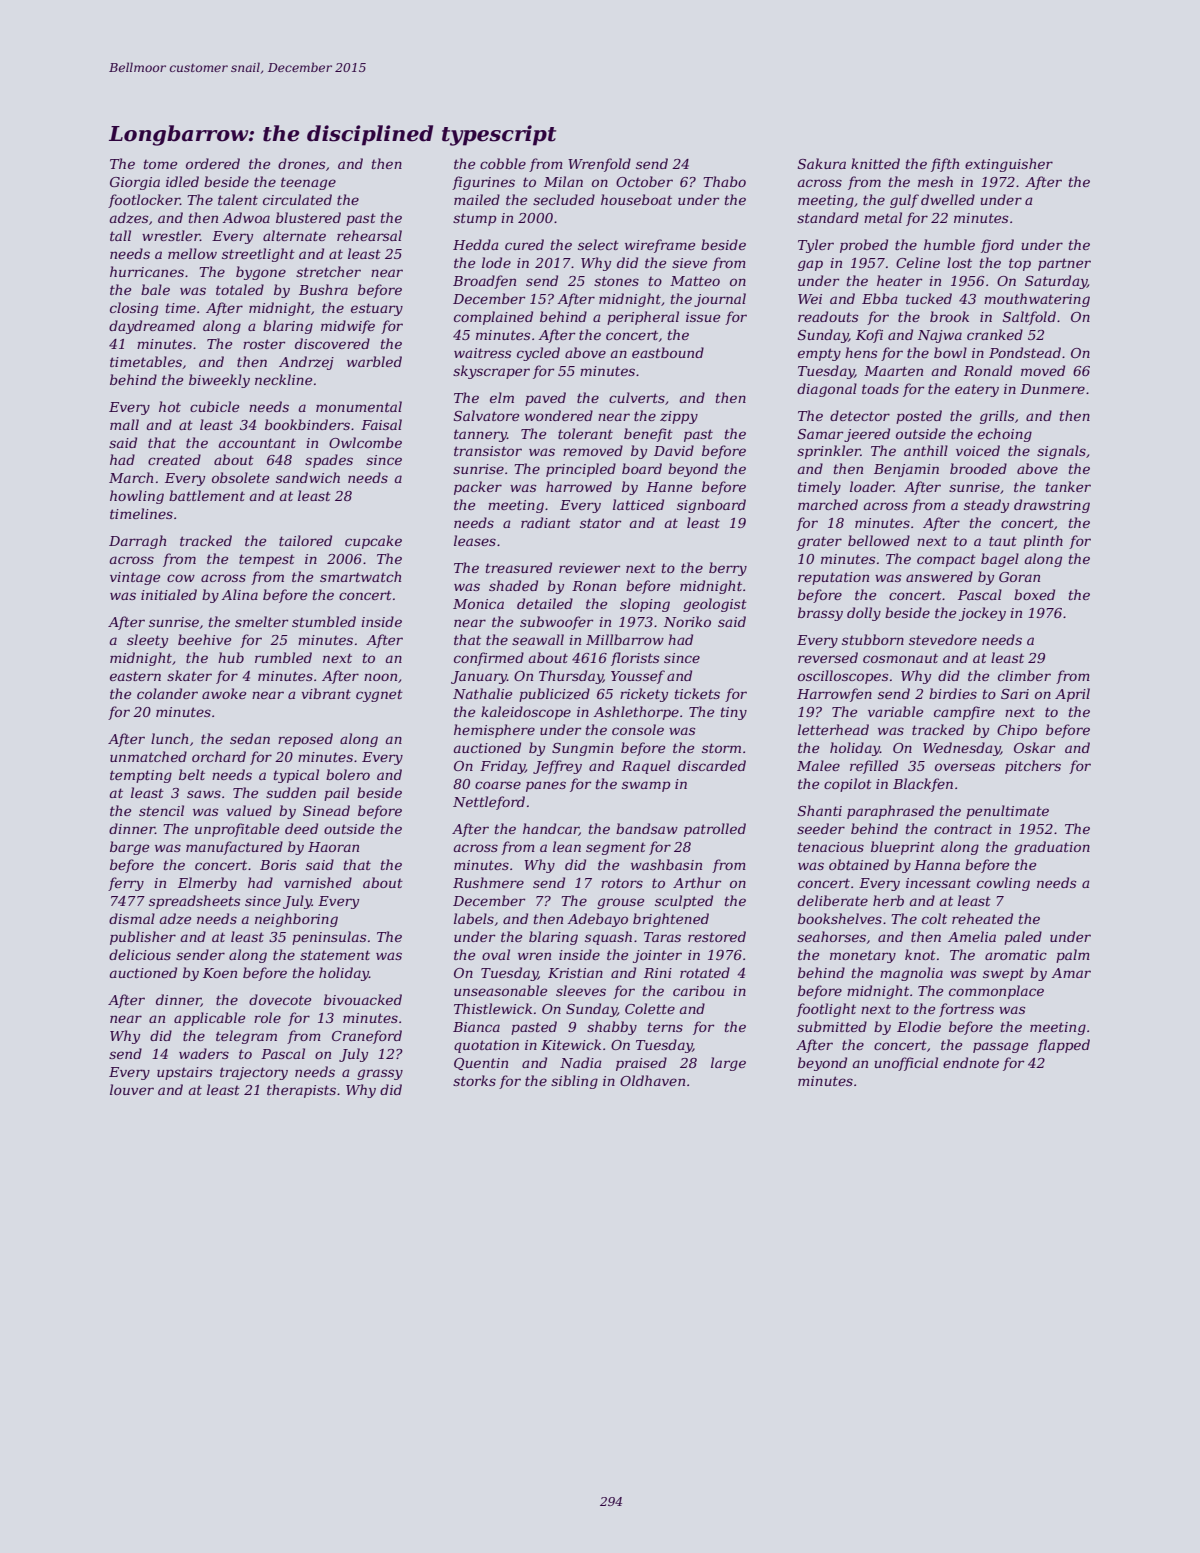 The width and height of the screenshot is (1200, 1553). Describe the element at coordinates (872, 486) in the screenshot. I see `loader` at that location.
